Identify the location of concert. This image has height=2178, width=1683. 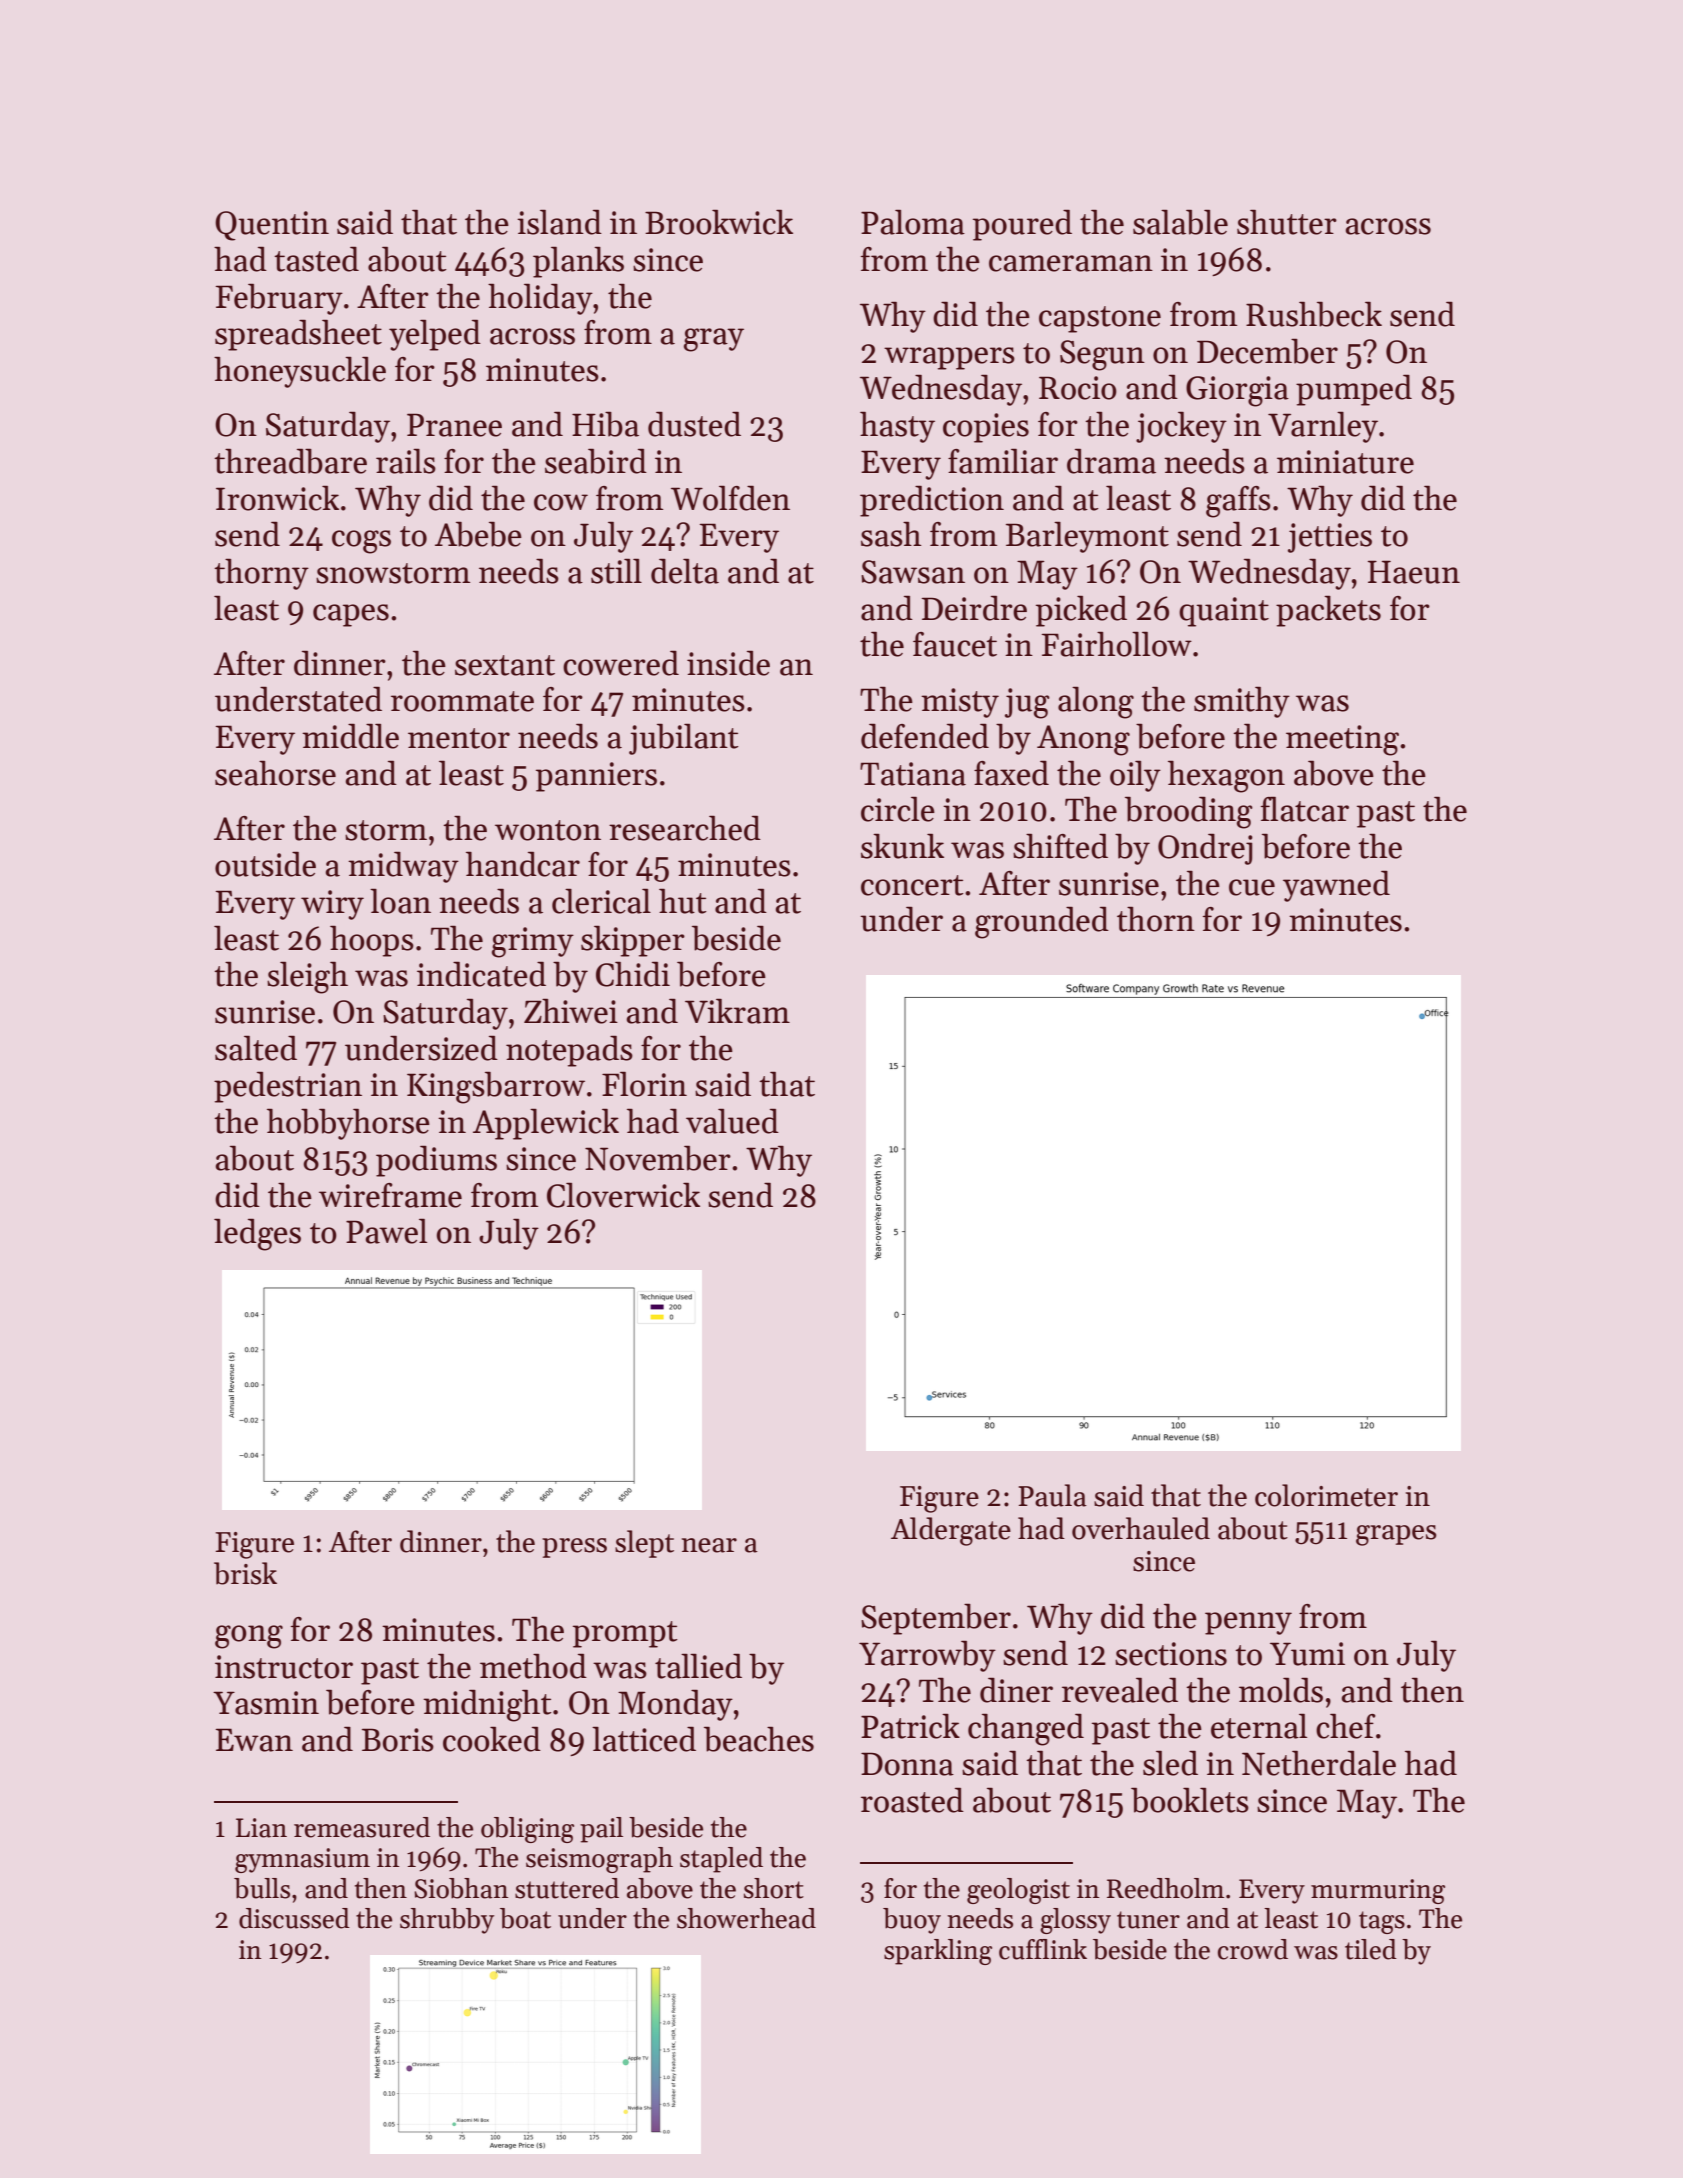
(912, 885).
